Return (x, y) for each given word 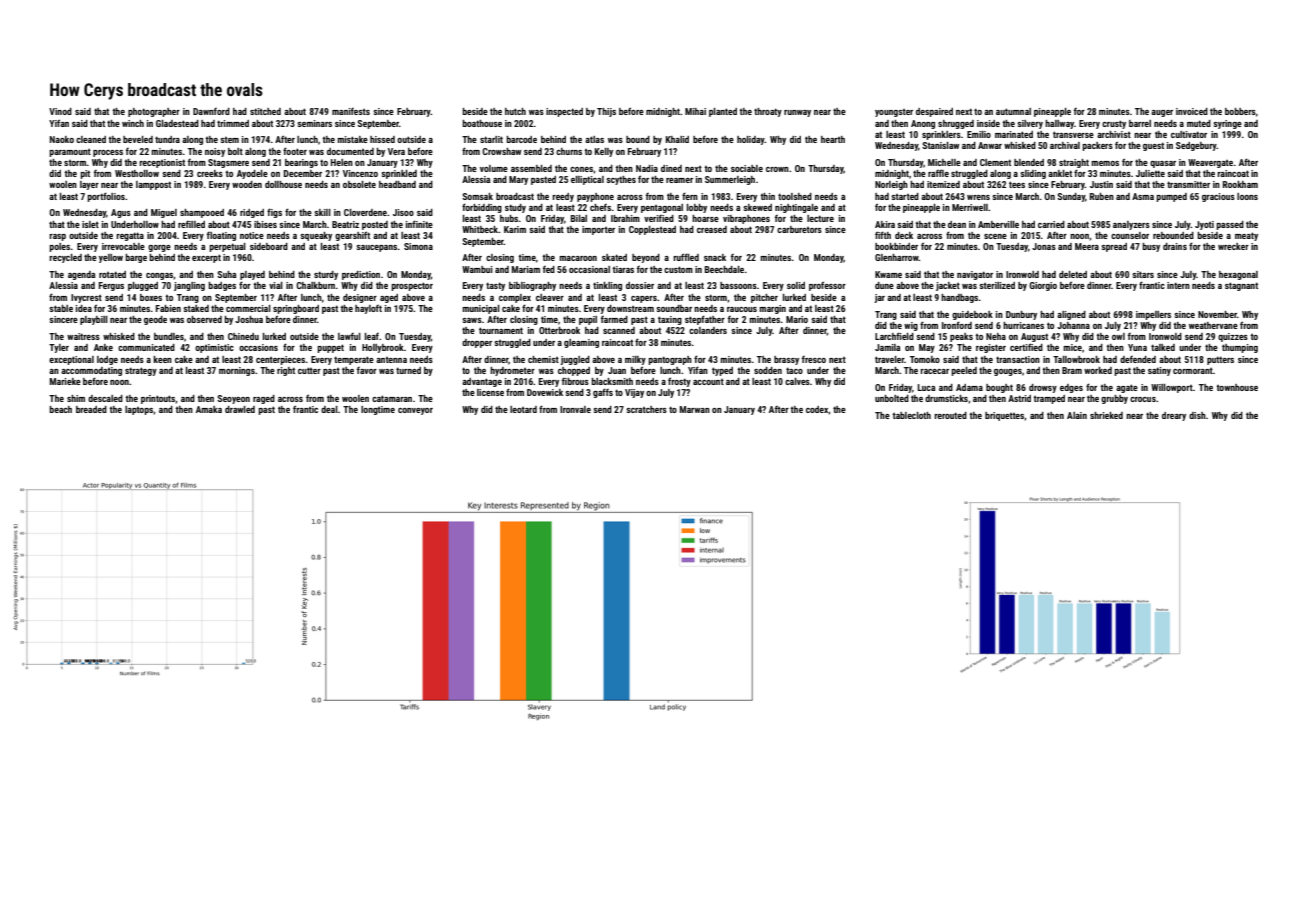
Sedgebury (1196, 146)
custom (678, 269)
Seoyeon (233, 399)
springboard (296, 309)
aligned (1071, 315)
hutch (515, 111)
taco (794, 370)
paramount (70, 153)
